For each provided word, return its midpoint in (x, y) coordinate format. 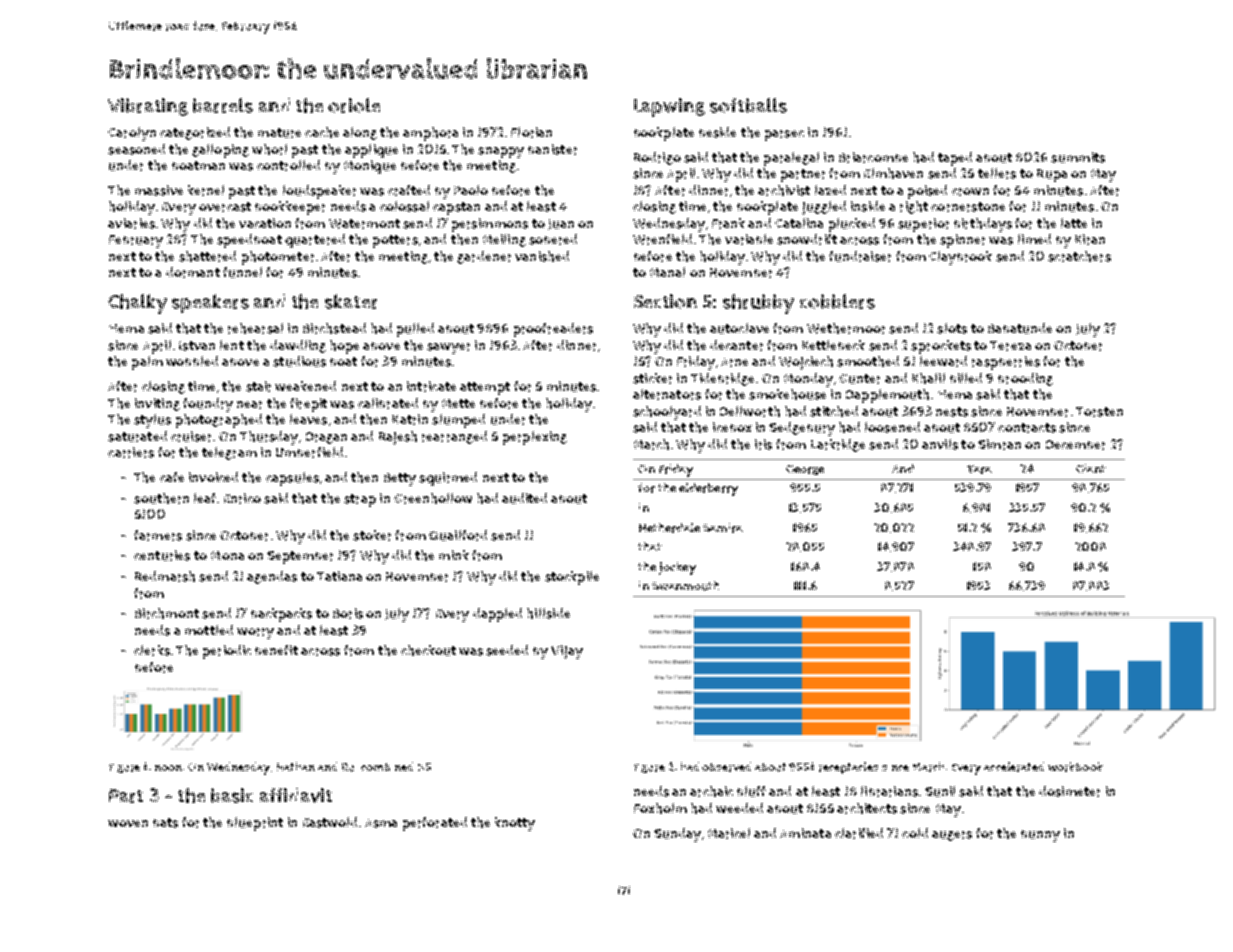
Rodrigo (657, 158)
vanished (542, 256)
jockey (677, 568)
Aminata (805, 833)
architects (867, 808)
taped (955, 159)
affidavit (296, 795)
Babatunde (1020, 328)
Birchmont (167, 613)
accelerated (1014, 767)
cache (322, 132)
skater (351, 301)
